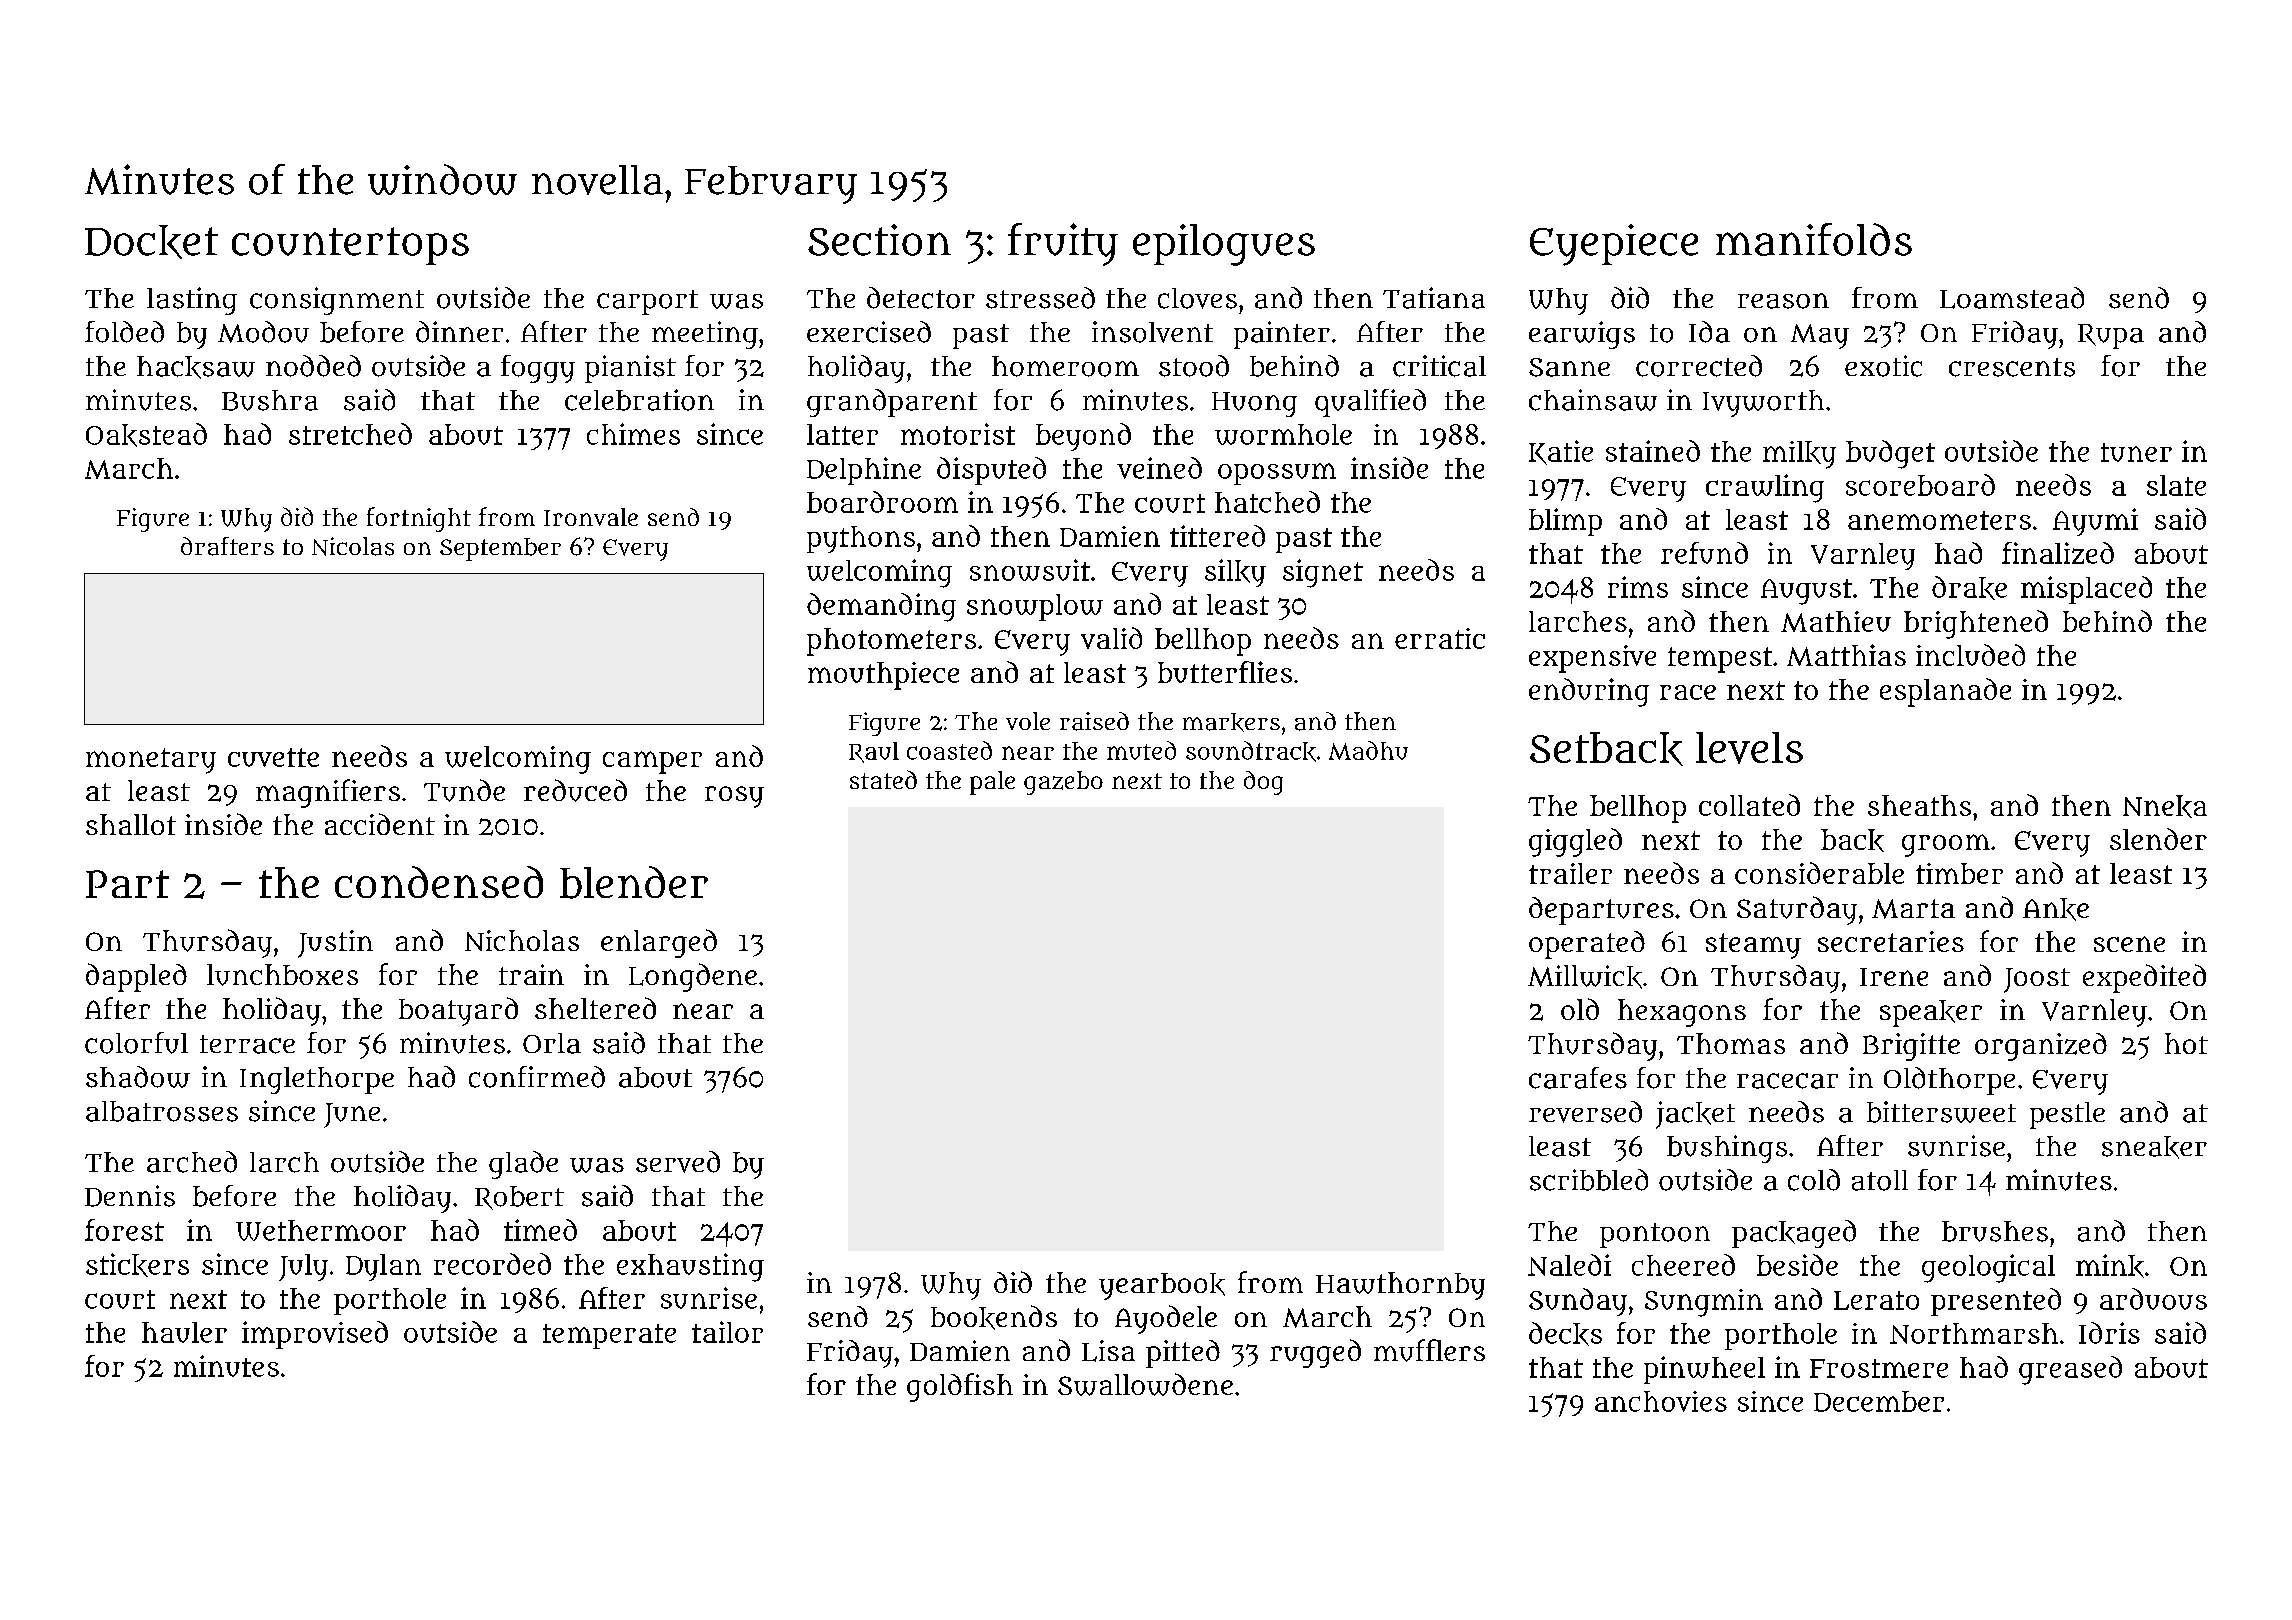 The width and height of the page is (2292, 1620). I want to click on accident, so click(380, 824).
